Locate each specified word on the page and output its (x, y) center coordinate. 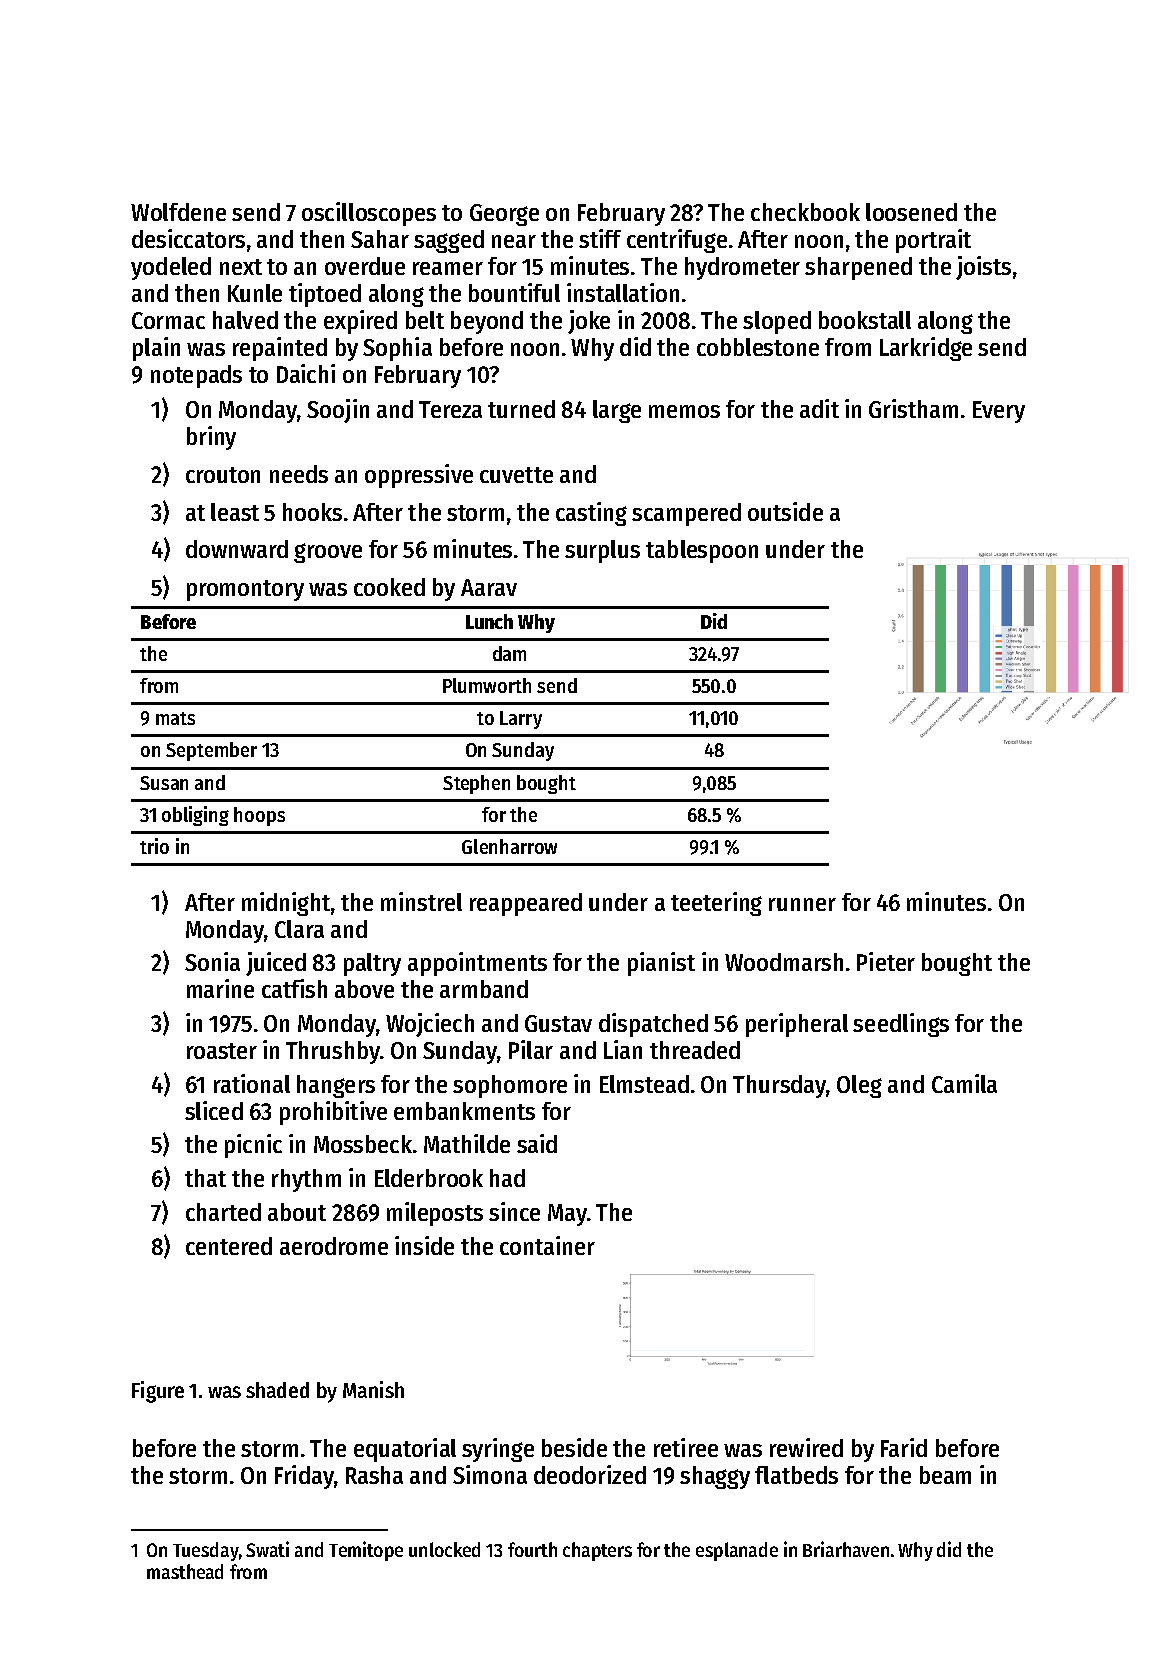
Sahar (380, 239)
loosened (911, 212)
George (504, 215)
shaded (277, 1390)
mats (175, 718)
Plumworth (487, 685)
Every (999, 412)
